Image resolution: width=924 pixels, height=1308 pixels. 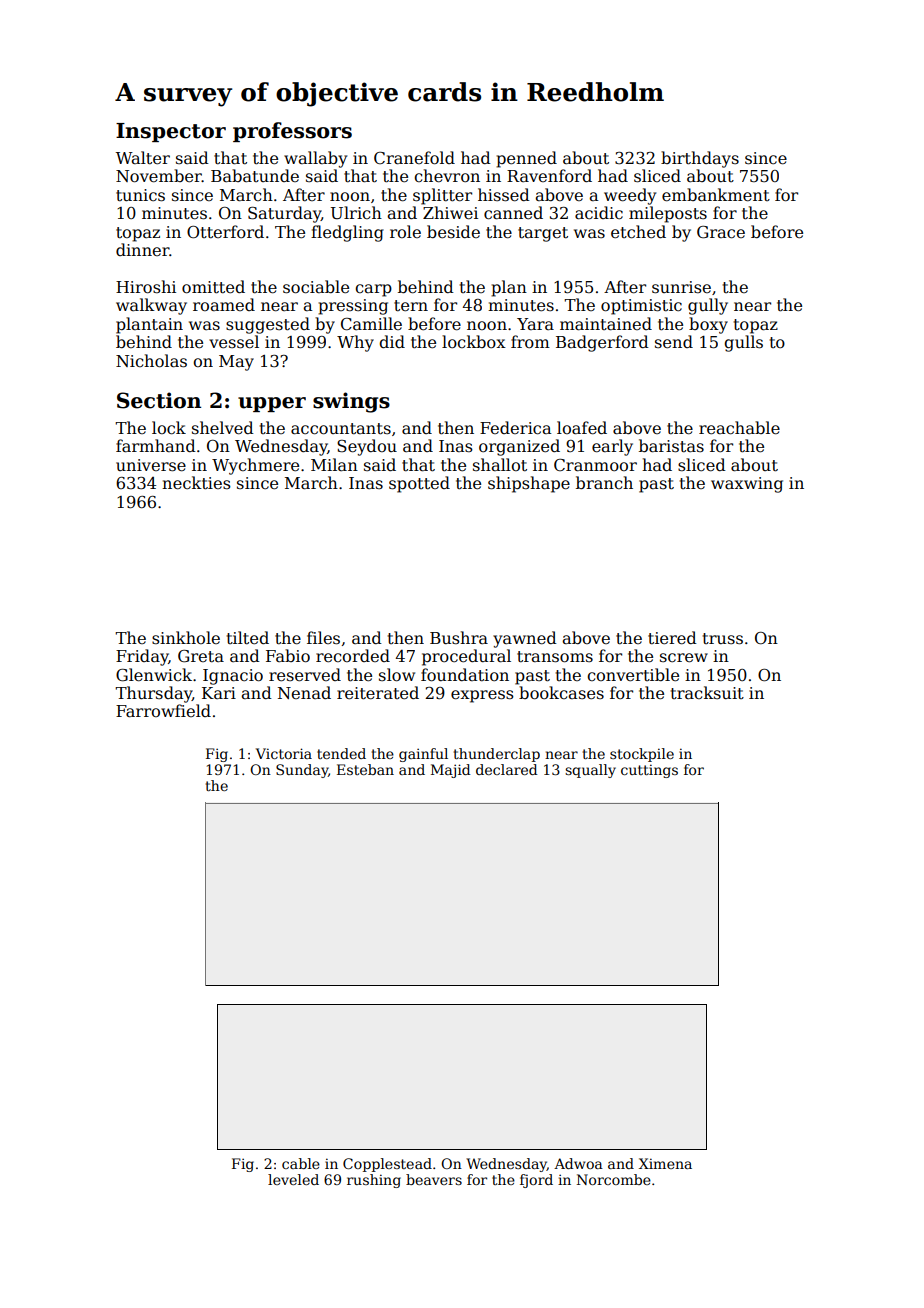 What do you see at coordinates (525, 639) in the document?
I see `yawned` at bounding box center [525, 639].
